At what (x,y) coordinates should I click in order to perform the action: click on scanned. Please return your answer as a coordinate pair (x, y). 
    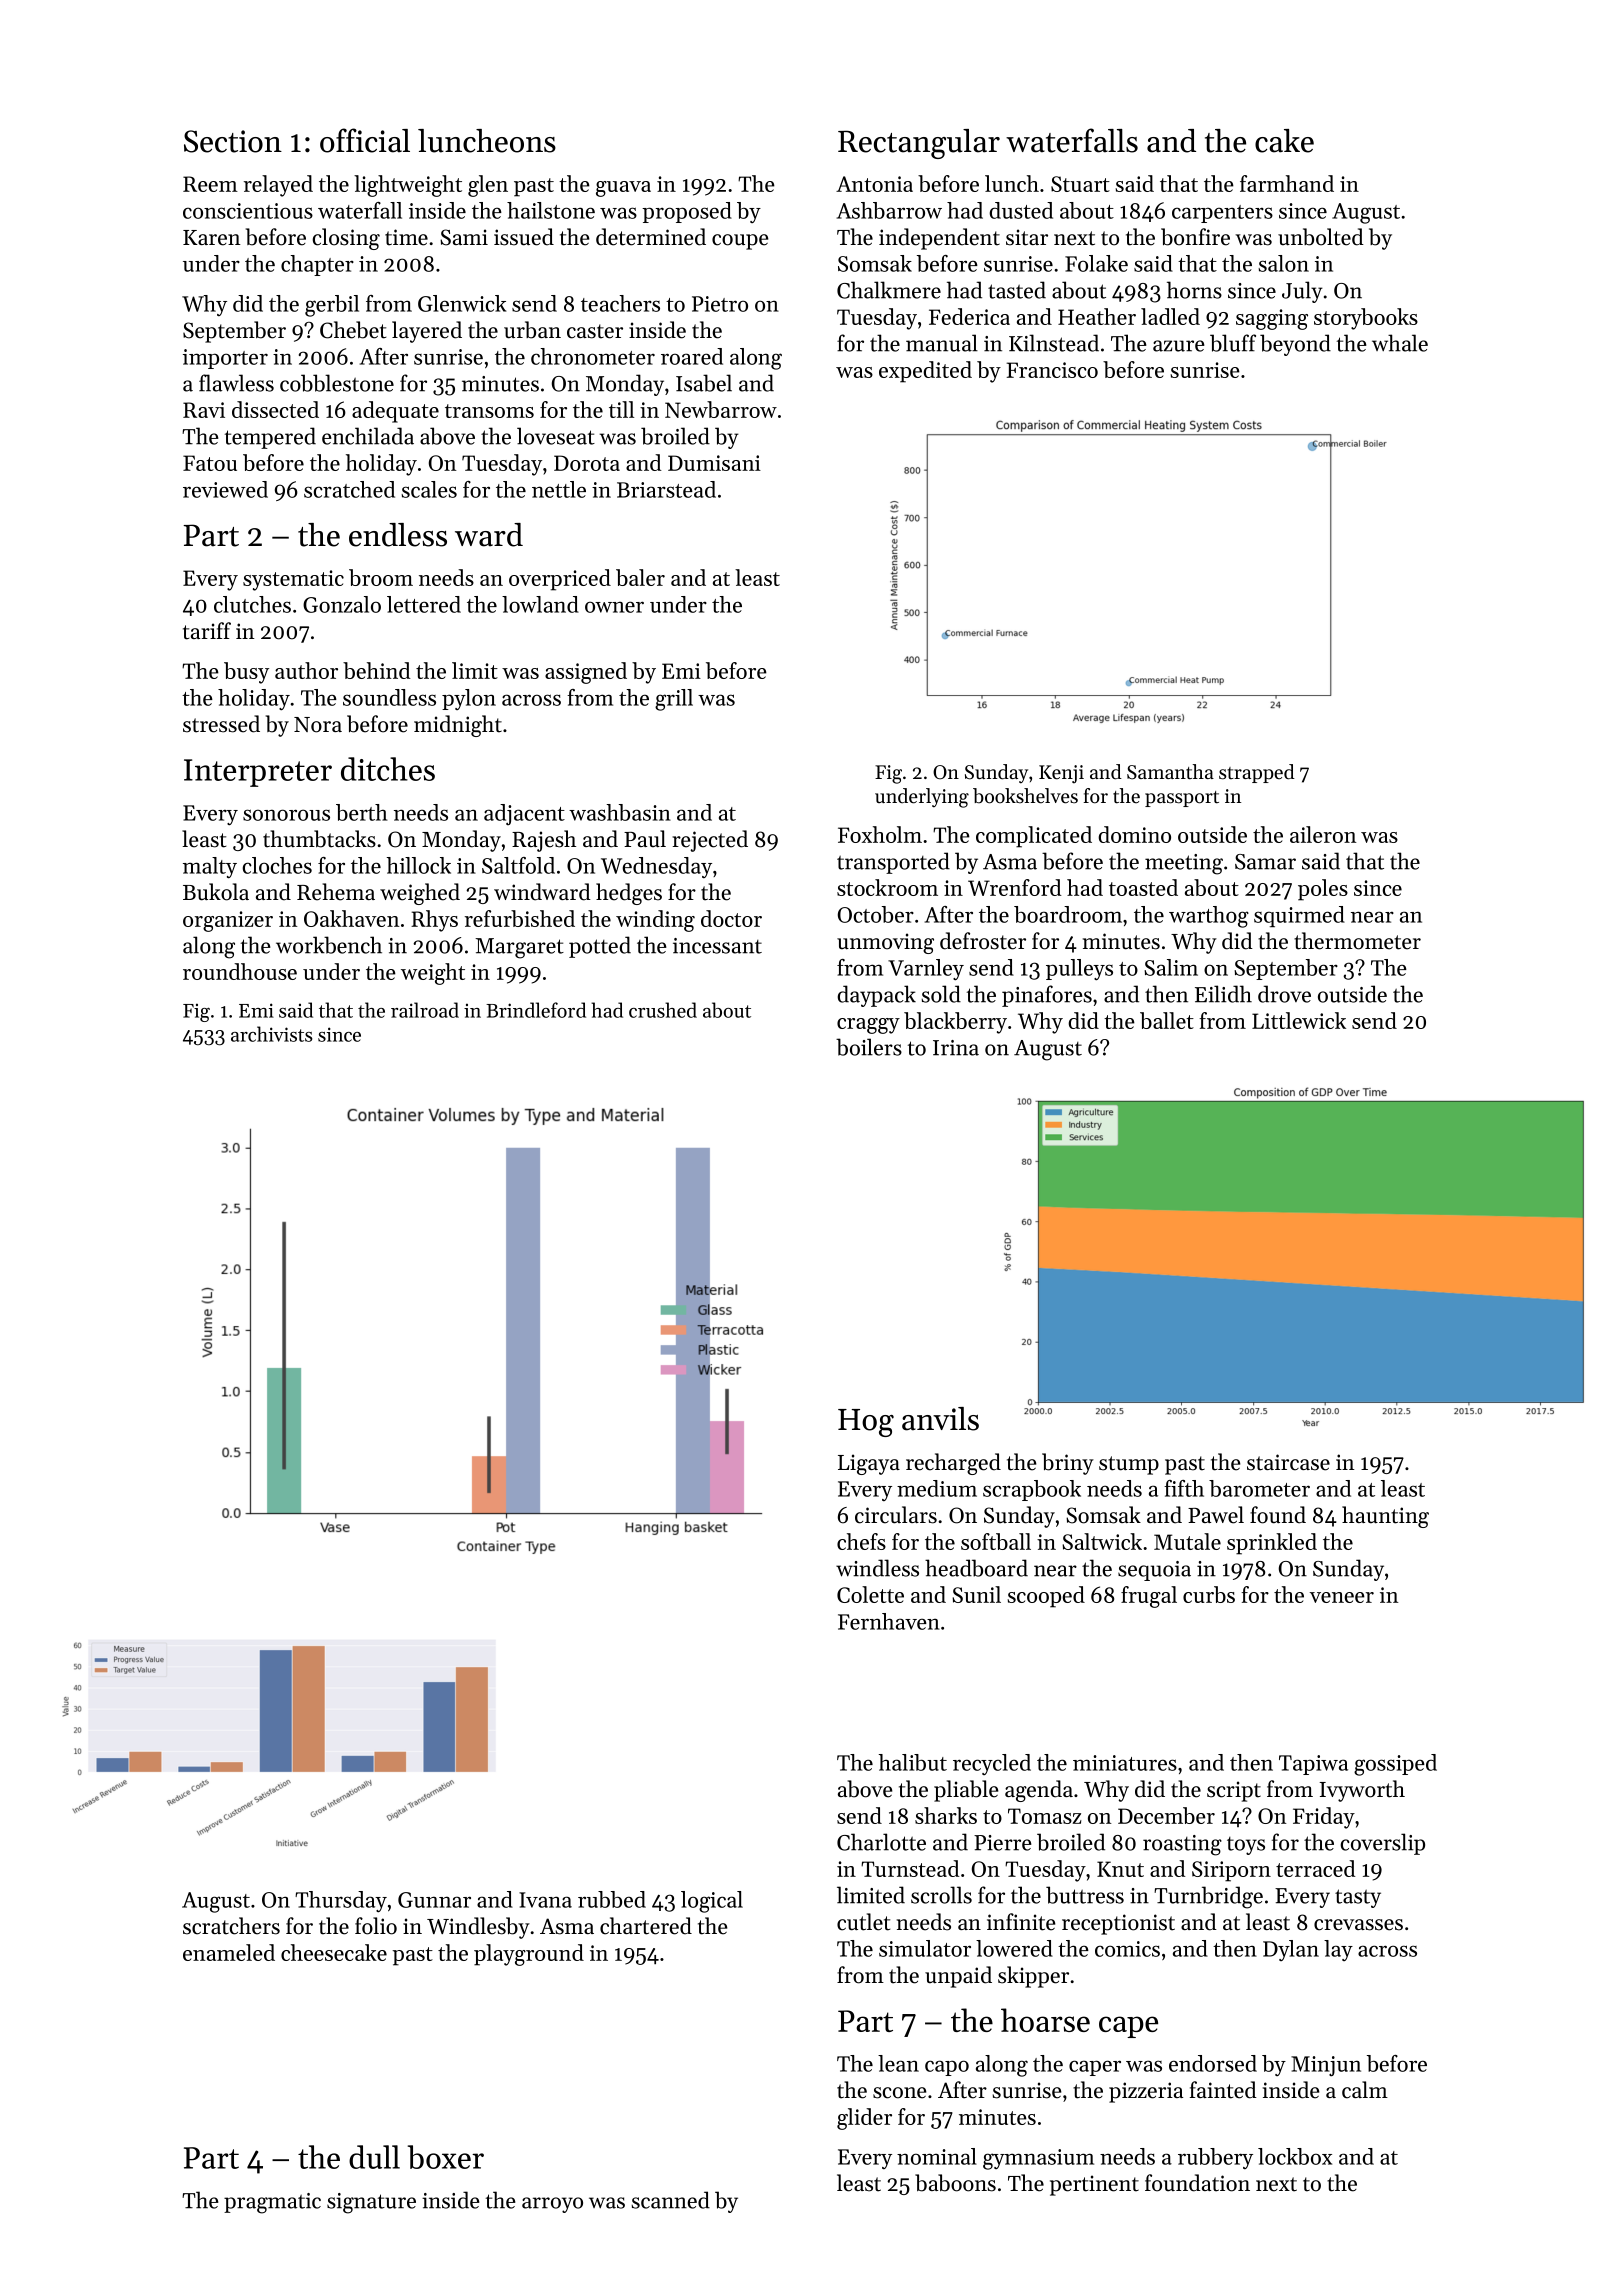
    Looking at the image, I should click on (670, 2200).
